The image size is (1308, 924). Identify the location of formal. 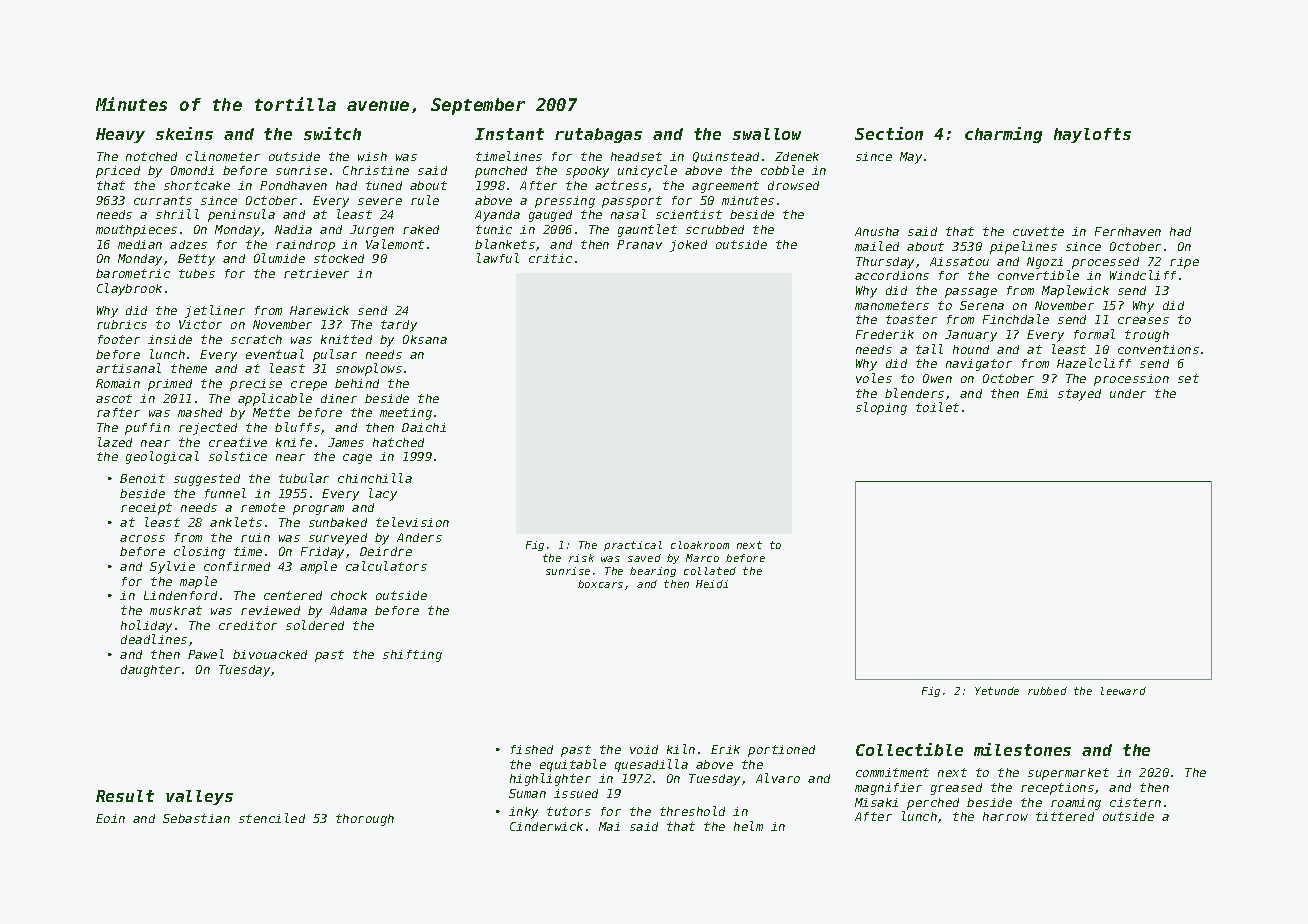
(1094, 334).
